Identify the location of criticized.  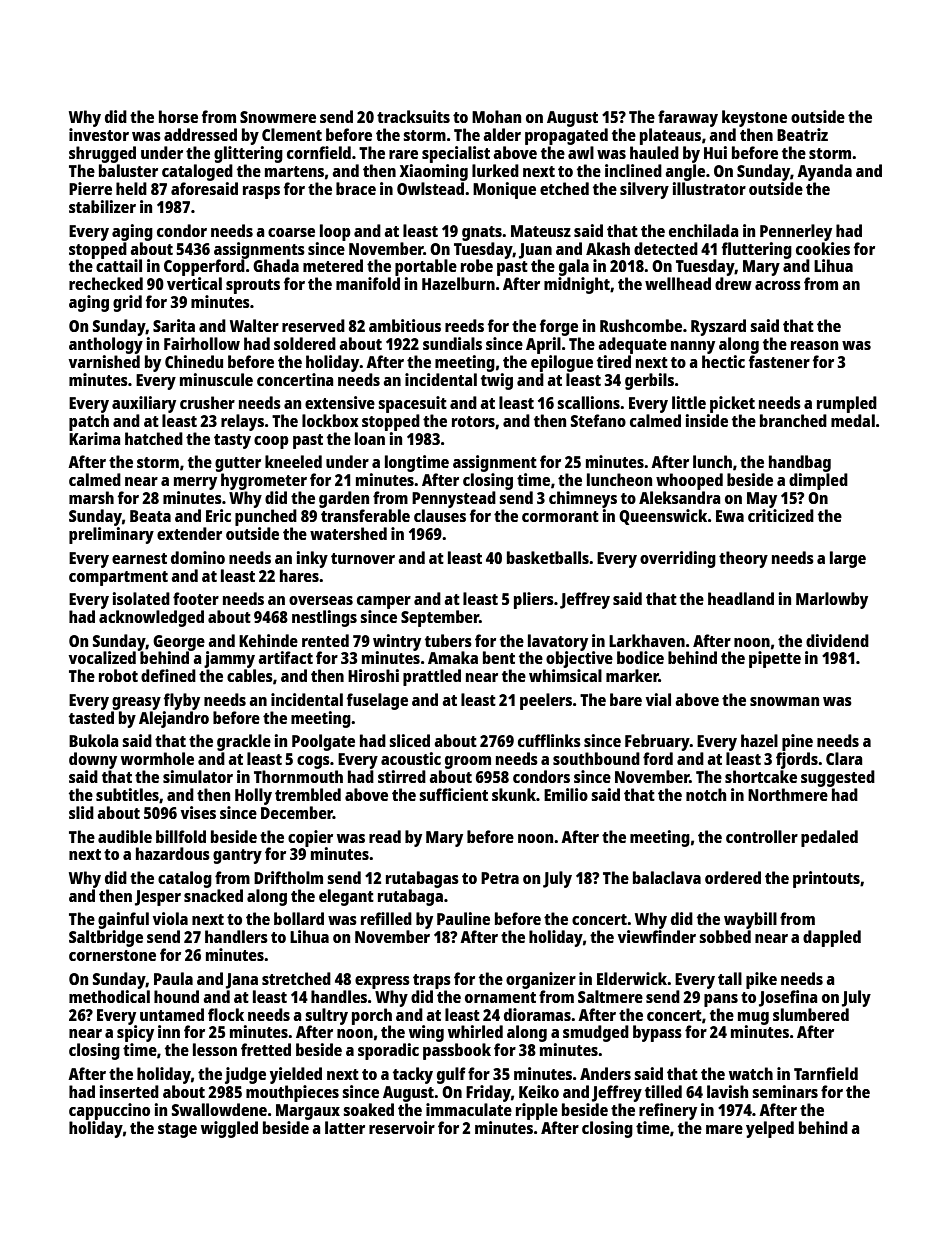
(781, 515).
